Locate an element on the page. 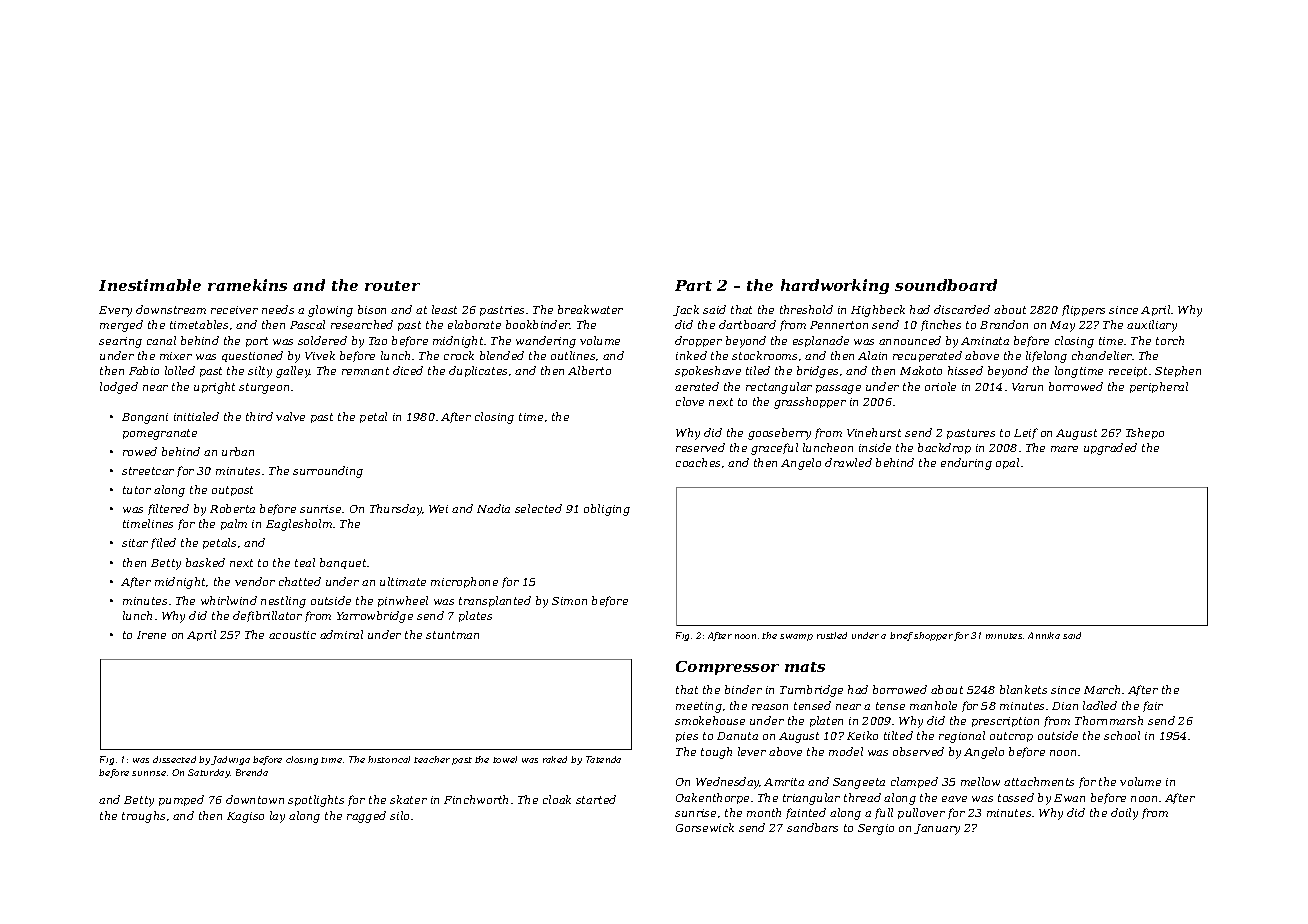 The width and height of the image is (1308, 924). breakwater is located at coordinates (590, 309).
